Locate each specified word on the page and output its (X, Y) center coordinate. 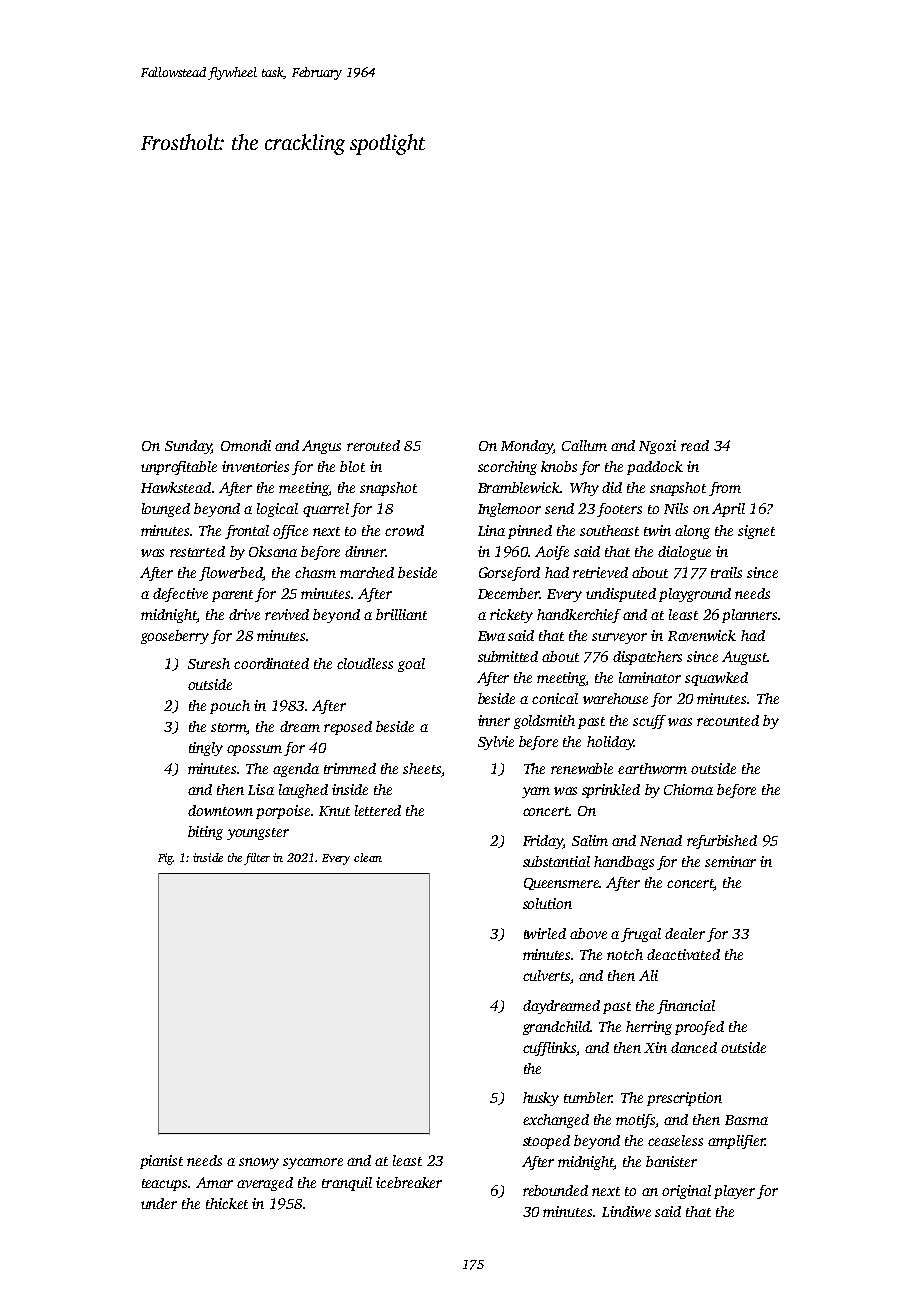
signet (756, 532)
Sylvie (496, 743)
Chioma (688, 789)
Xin (655, 1047)
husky (541, 1099)
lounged (166, 510)
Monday (527, 447)
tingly (206, 749)
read (695, 445)
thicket (227, 1203)
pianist (161, 1162)
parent (232, 596)
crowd (404, 530)
